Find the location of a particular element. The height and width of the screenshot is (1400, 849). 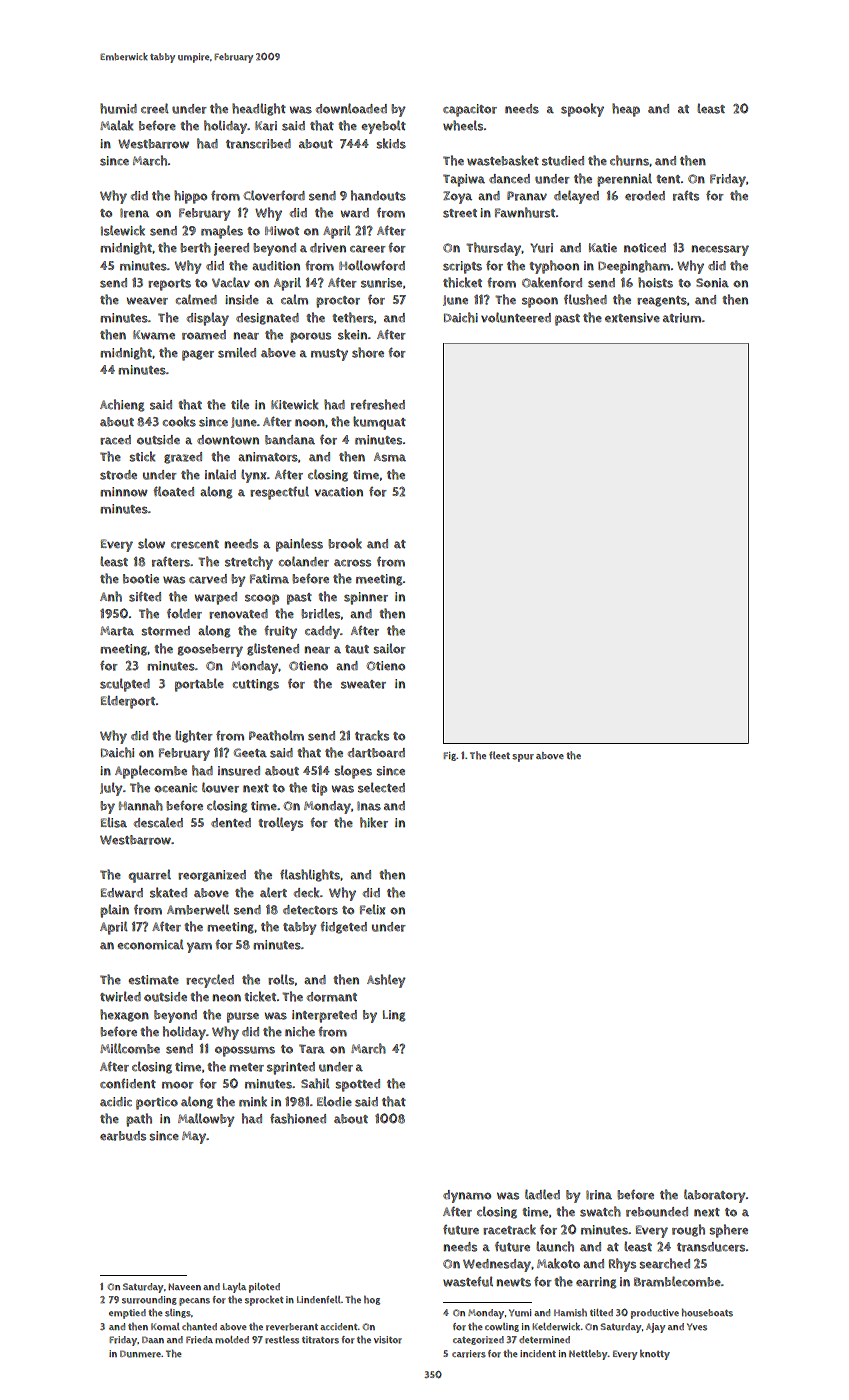

Dunmere is located at coordinates (140, 1354).
